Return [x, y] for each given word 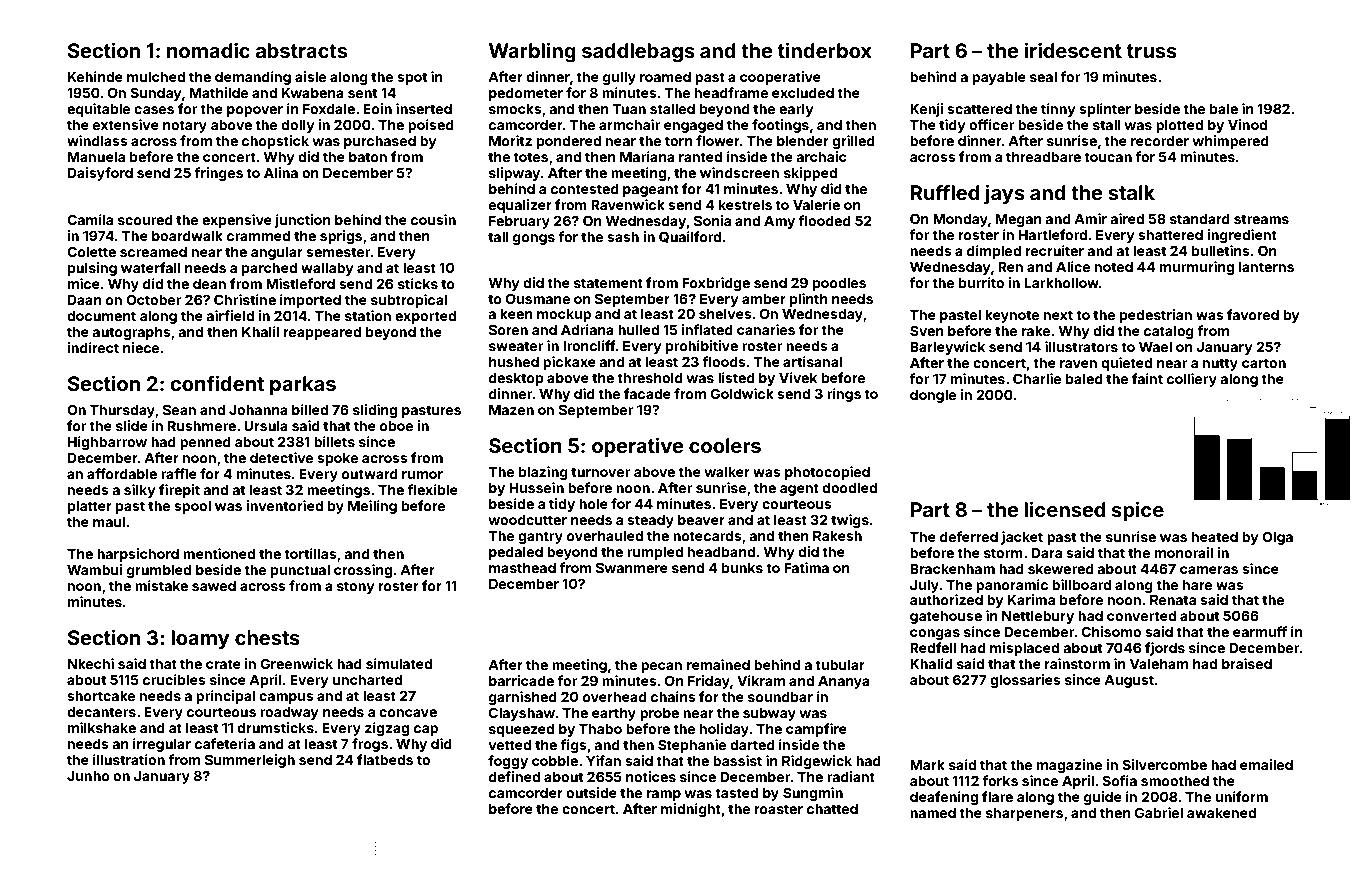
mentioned [219, 553]
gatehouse [946, 617]
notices [651, 776]
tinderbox [825, 50]
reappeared [322, 333]
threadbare [1043, 157]
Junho [88, 776]
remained [718, 664]
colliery [1192, 380]
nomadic [208, 50]
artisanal [812, 361]
